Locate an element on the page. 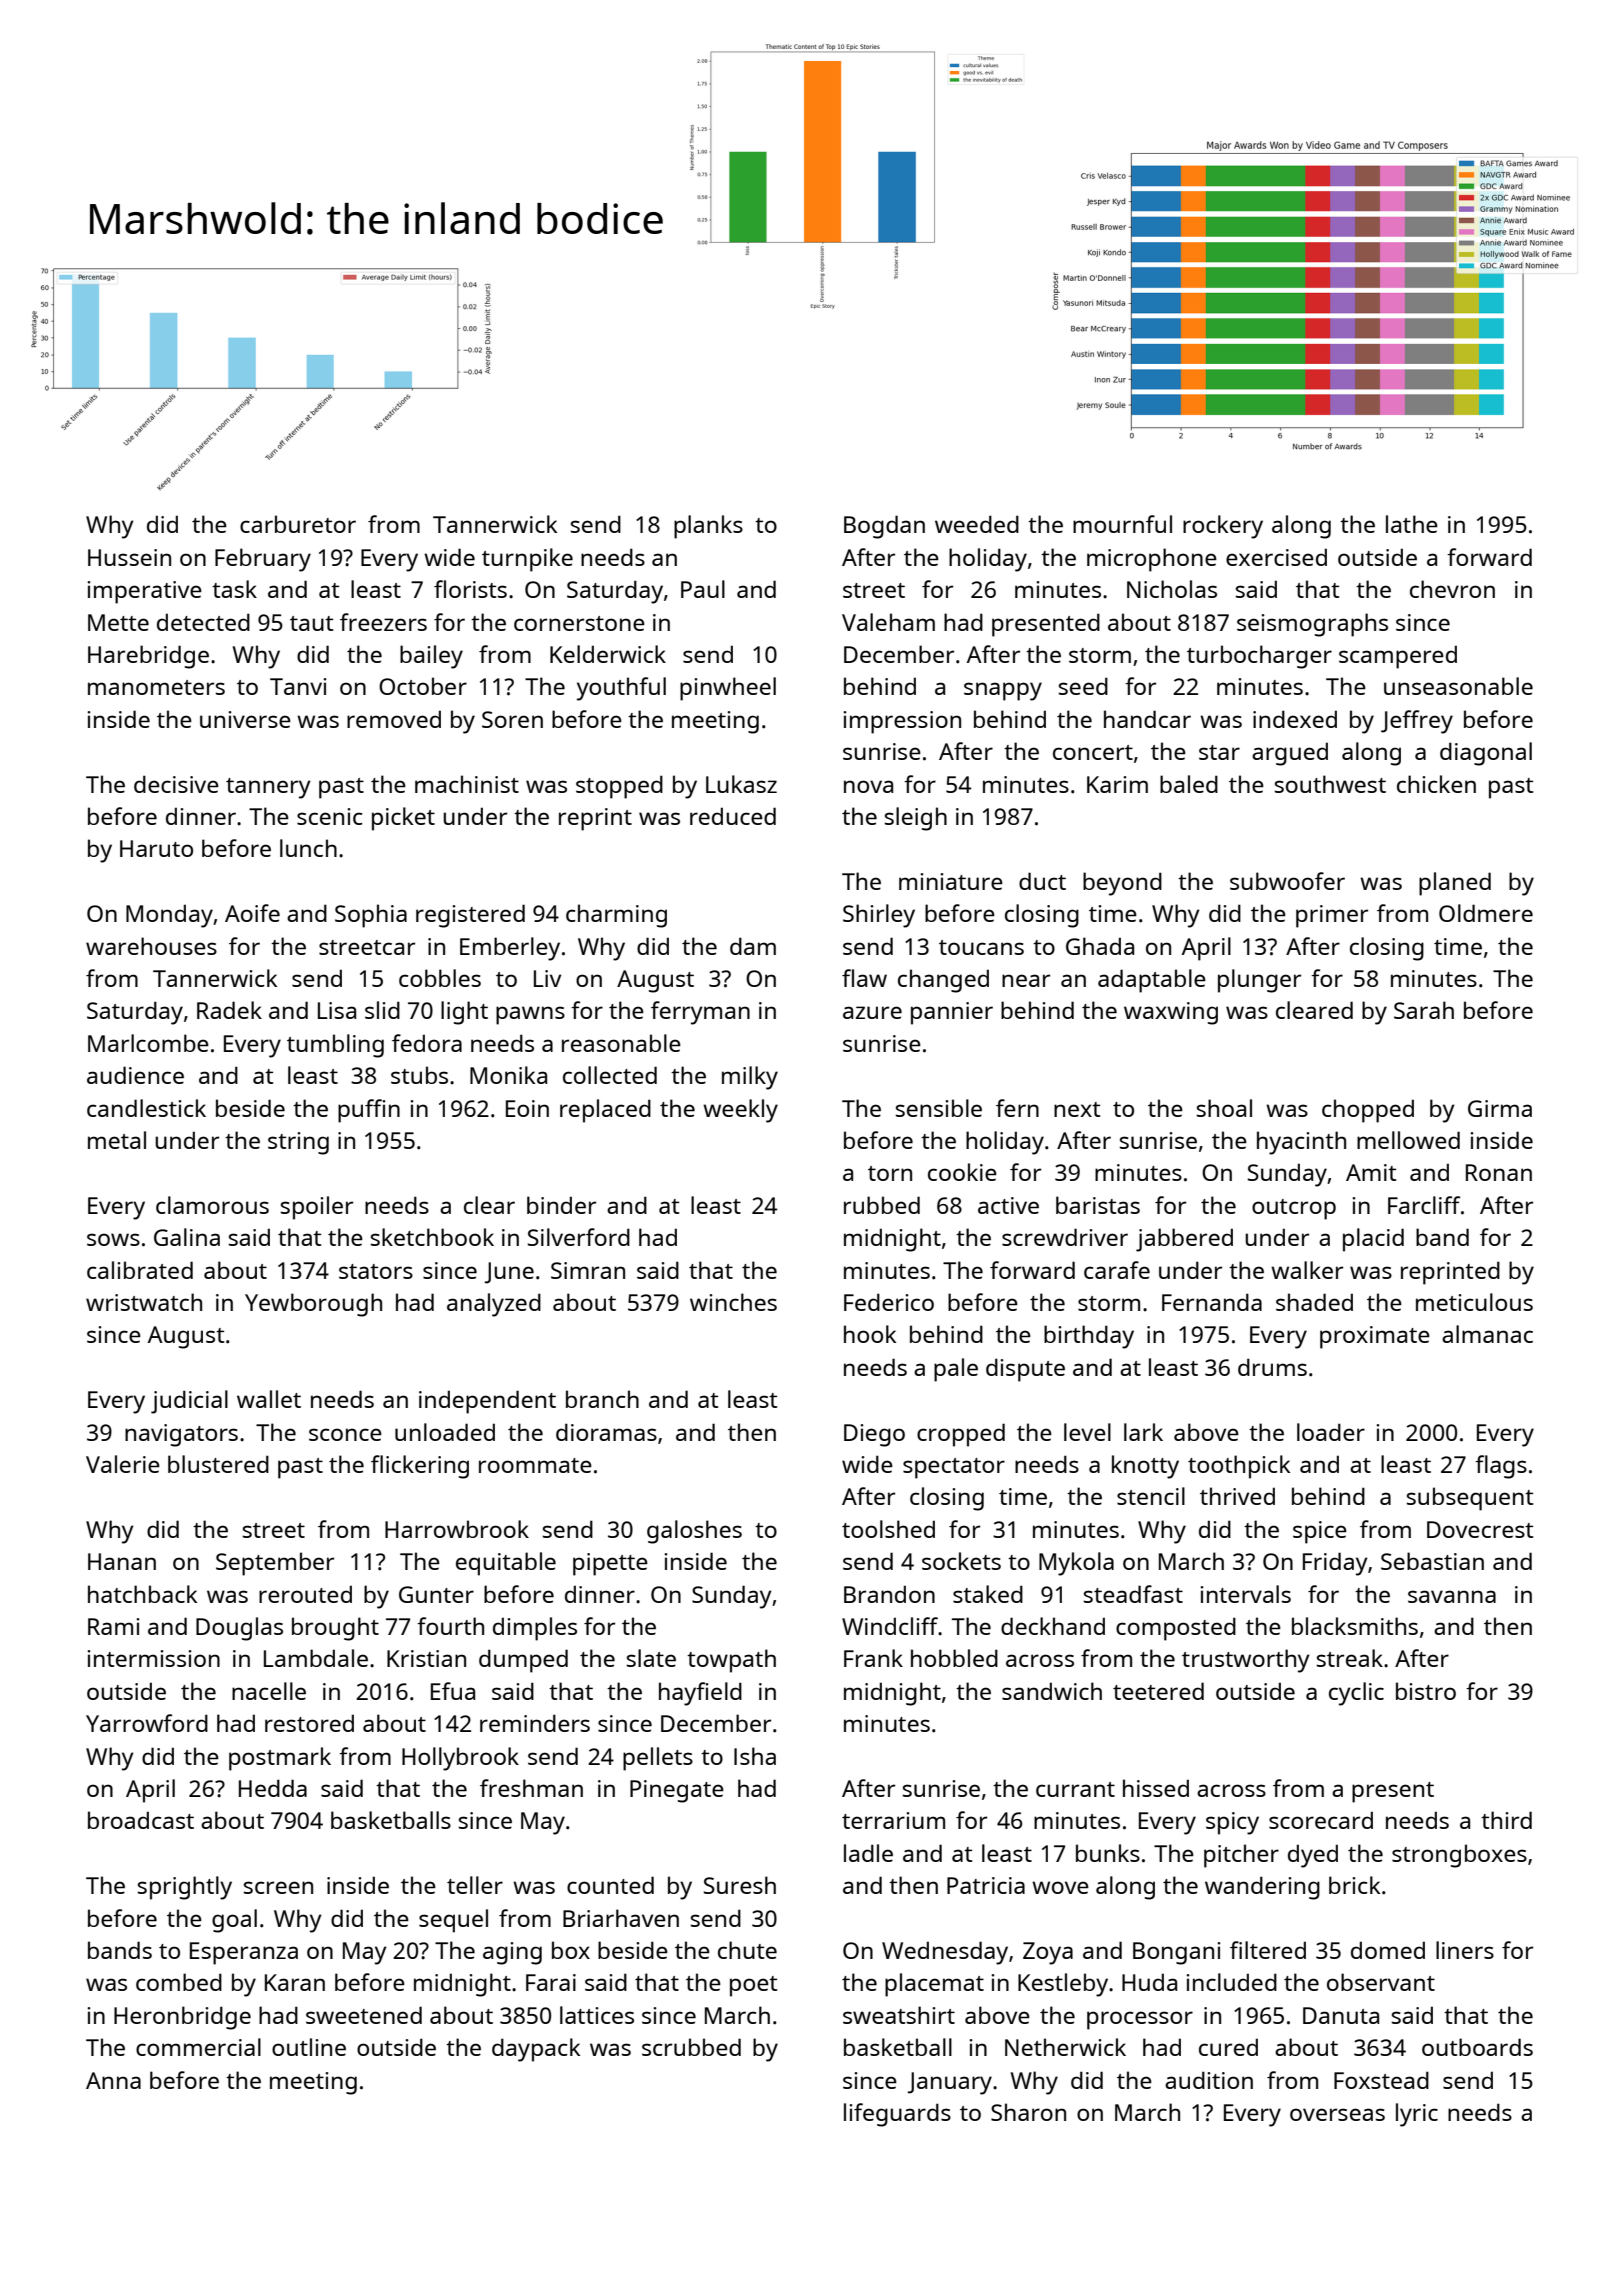  Danuta is located at coordinates (1341, 2015).
